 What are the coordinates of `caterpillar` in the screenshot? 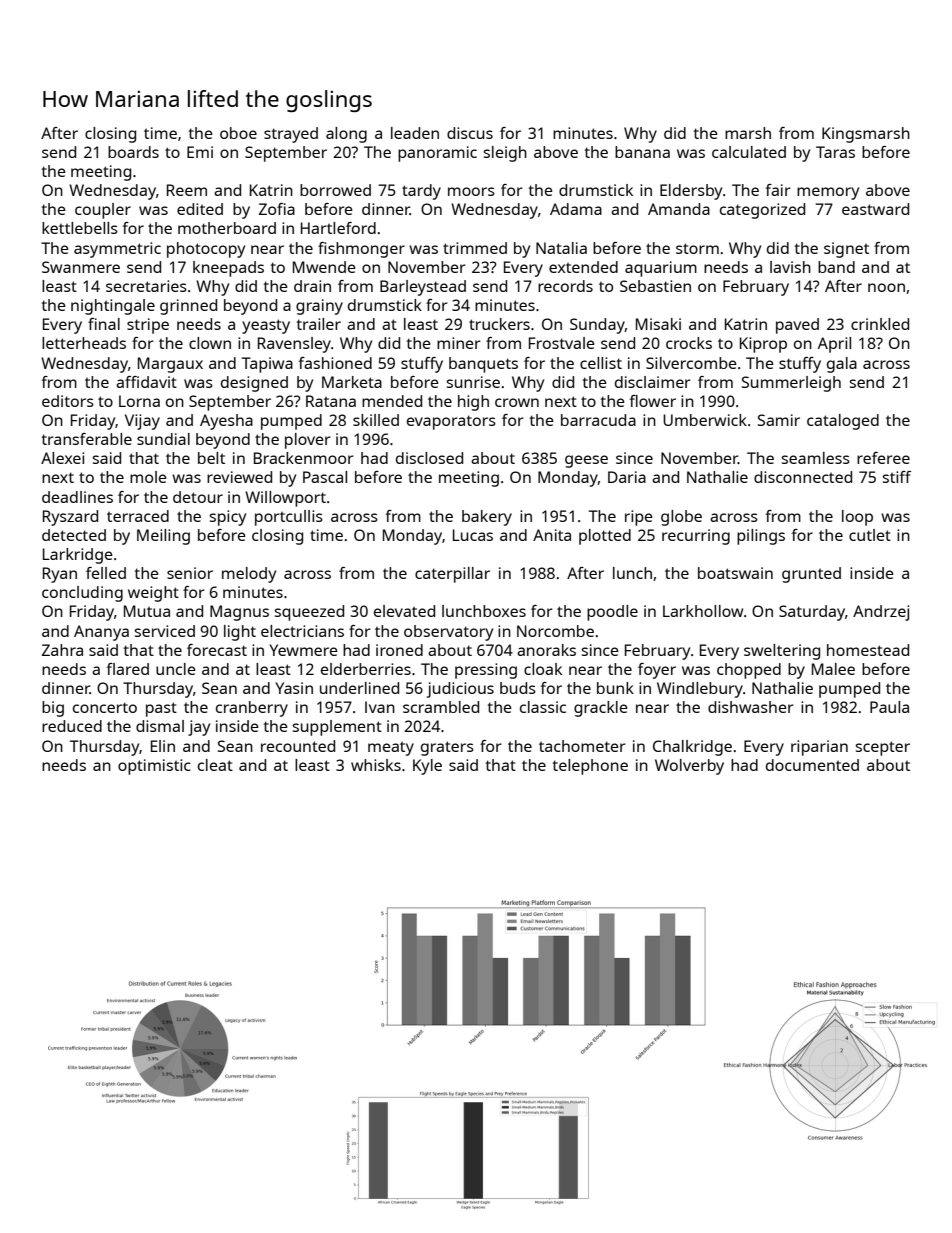 It's located at (452, 575).
